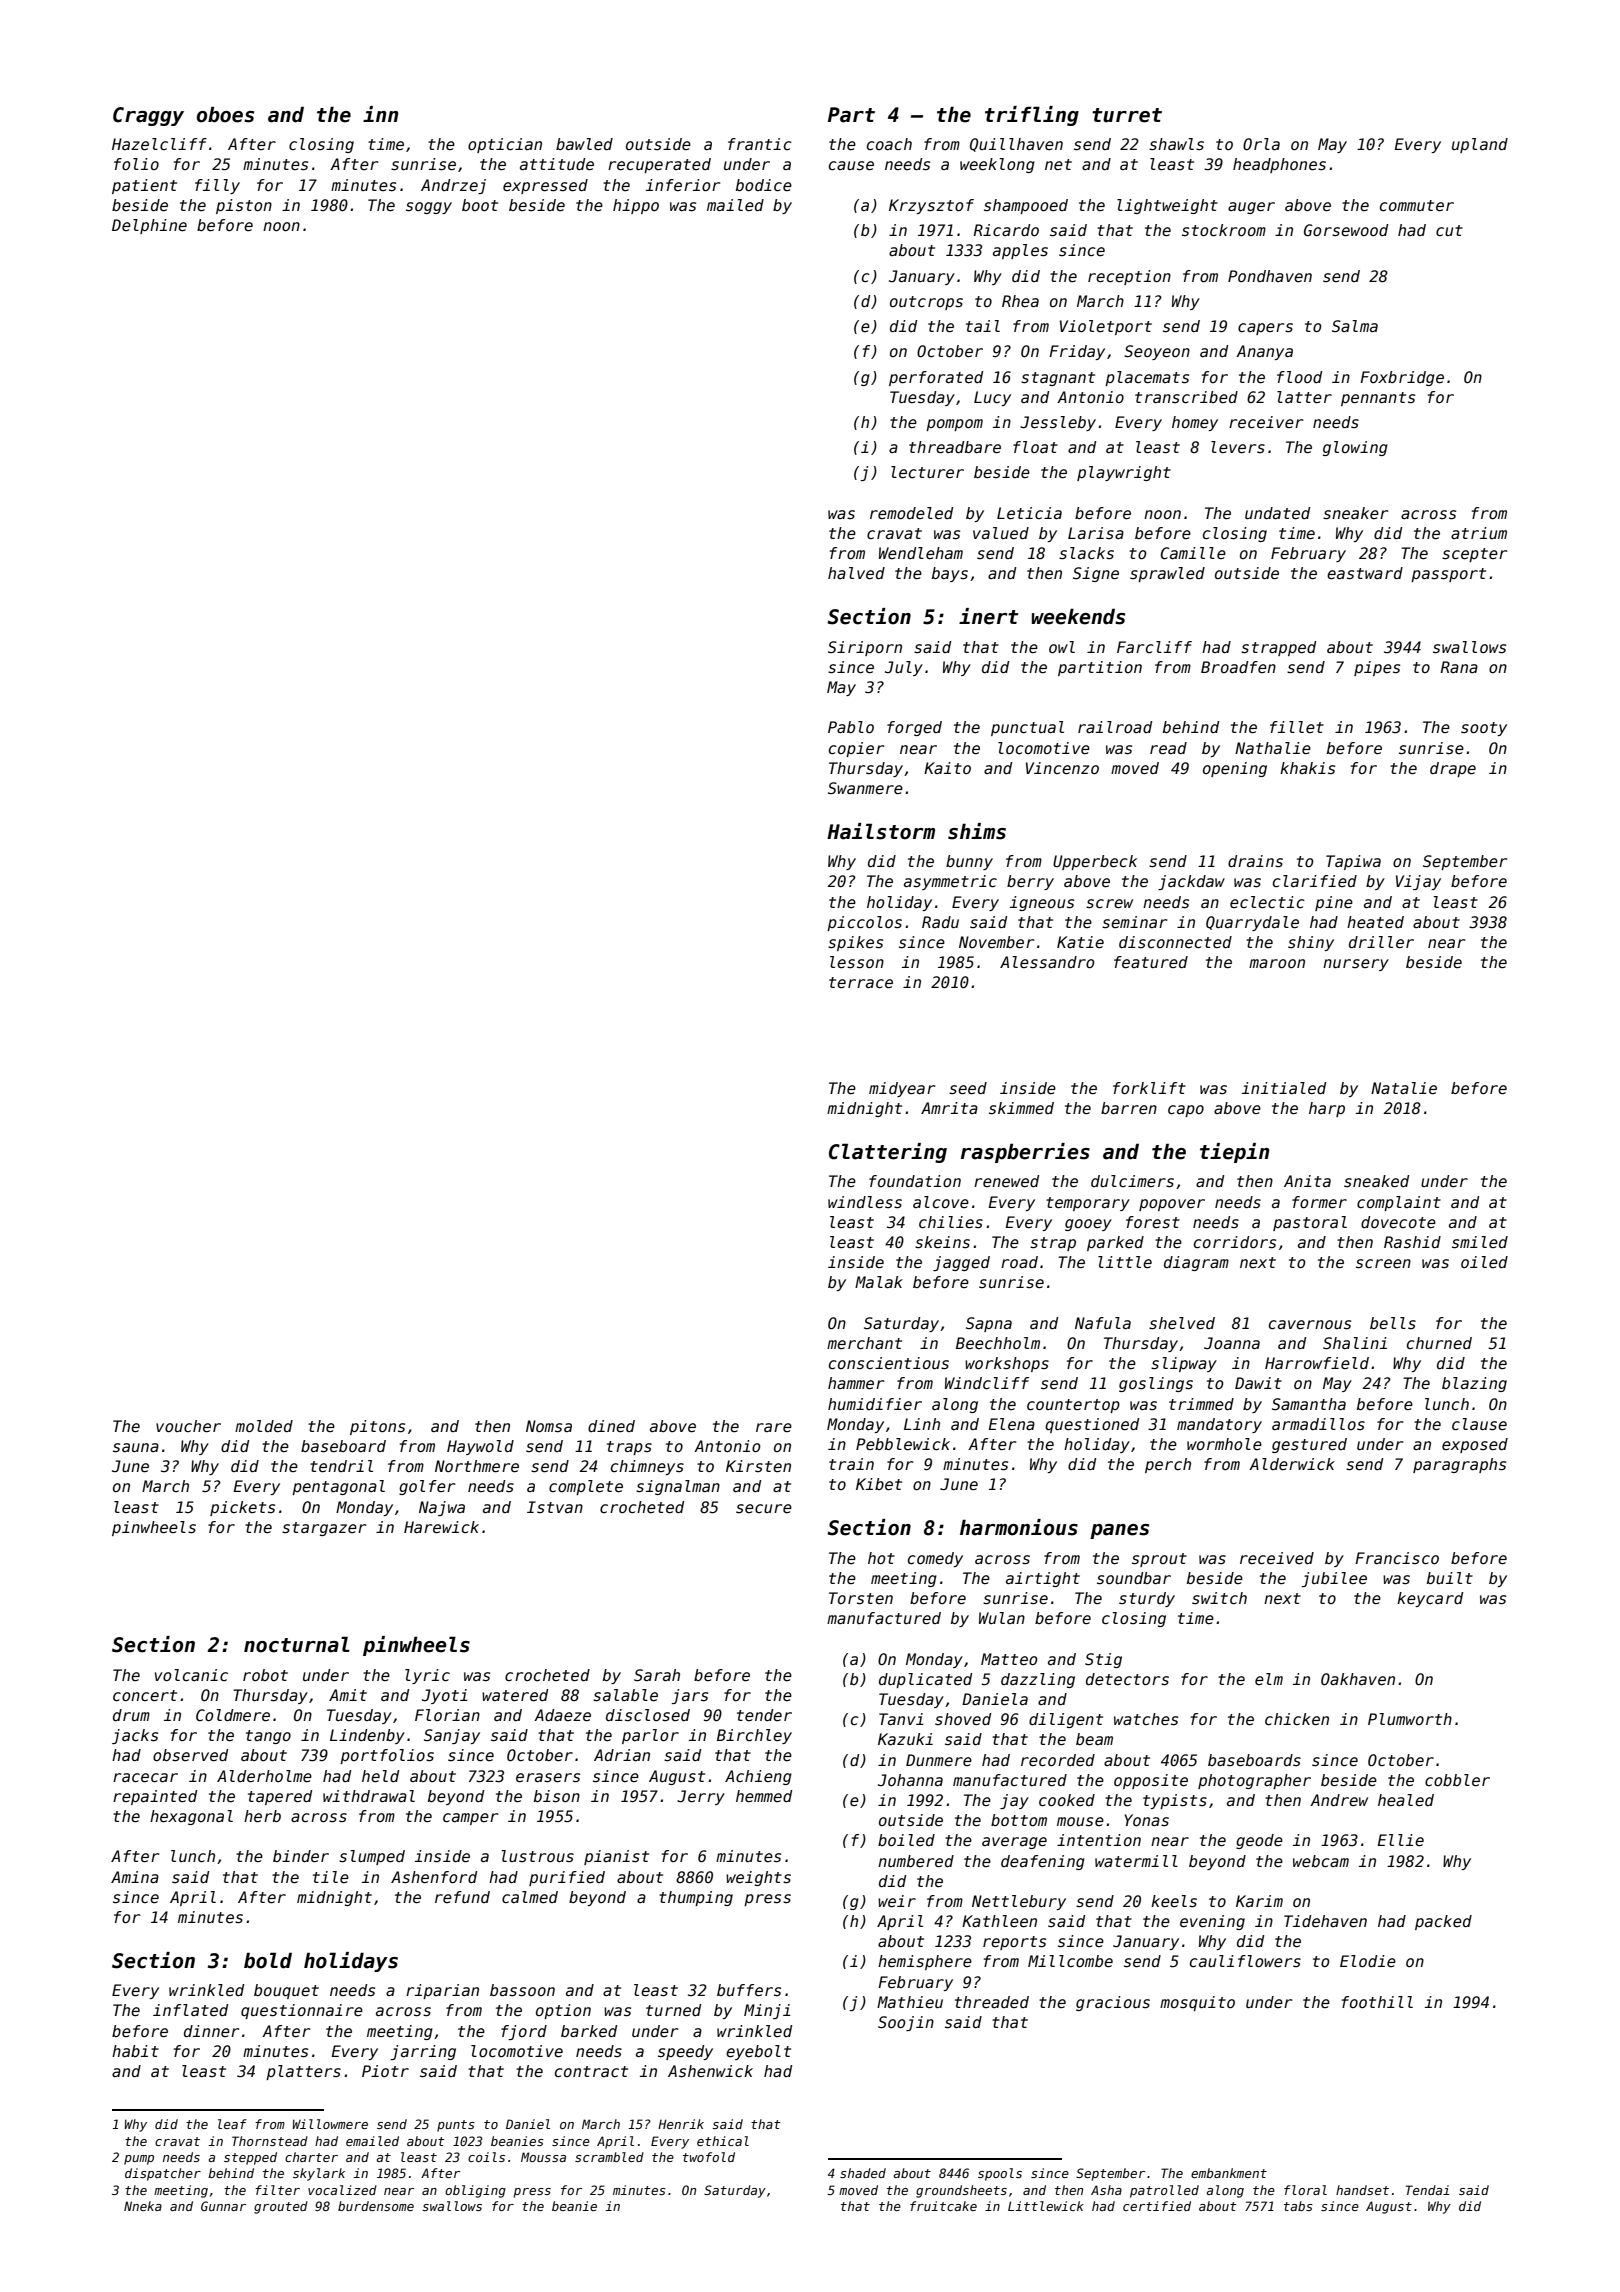 This page has width=1620, height=2292. What do you see at coordinates (856, 573) in the page?
I see `halved` at bounding box center [856, 573].
